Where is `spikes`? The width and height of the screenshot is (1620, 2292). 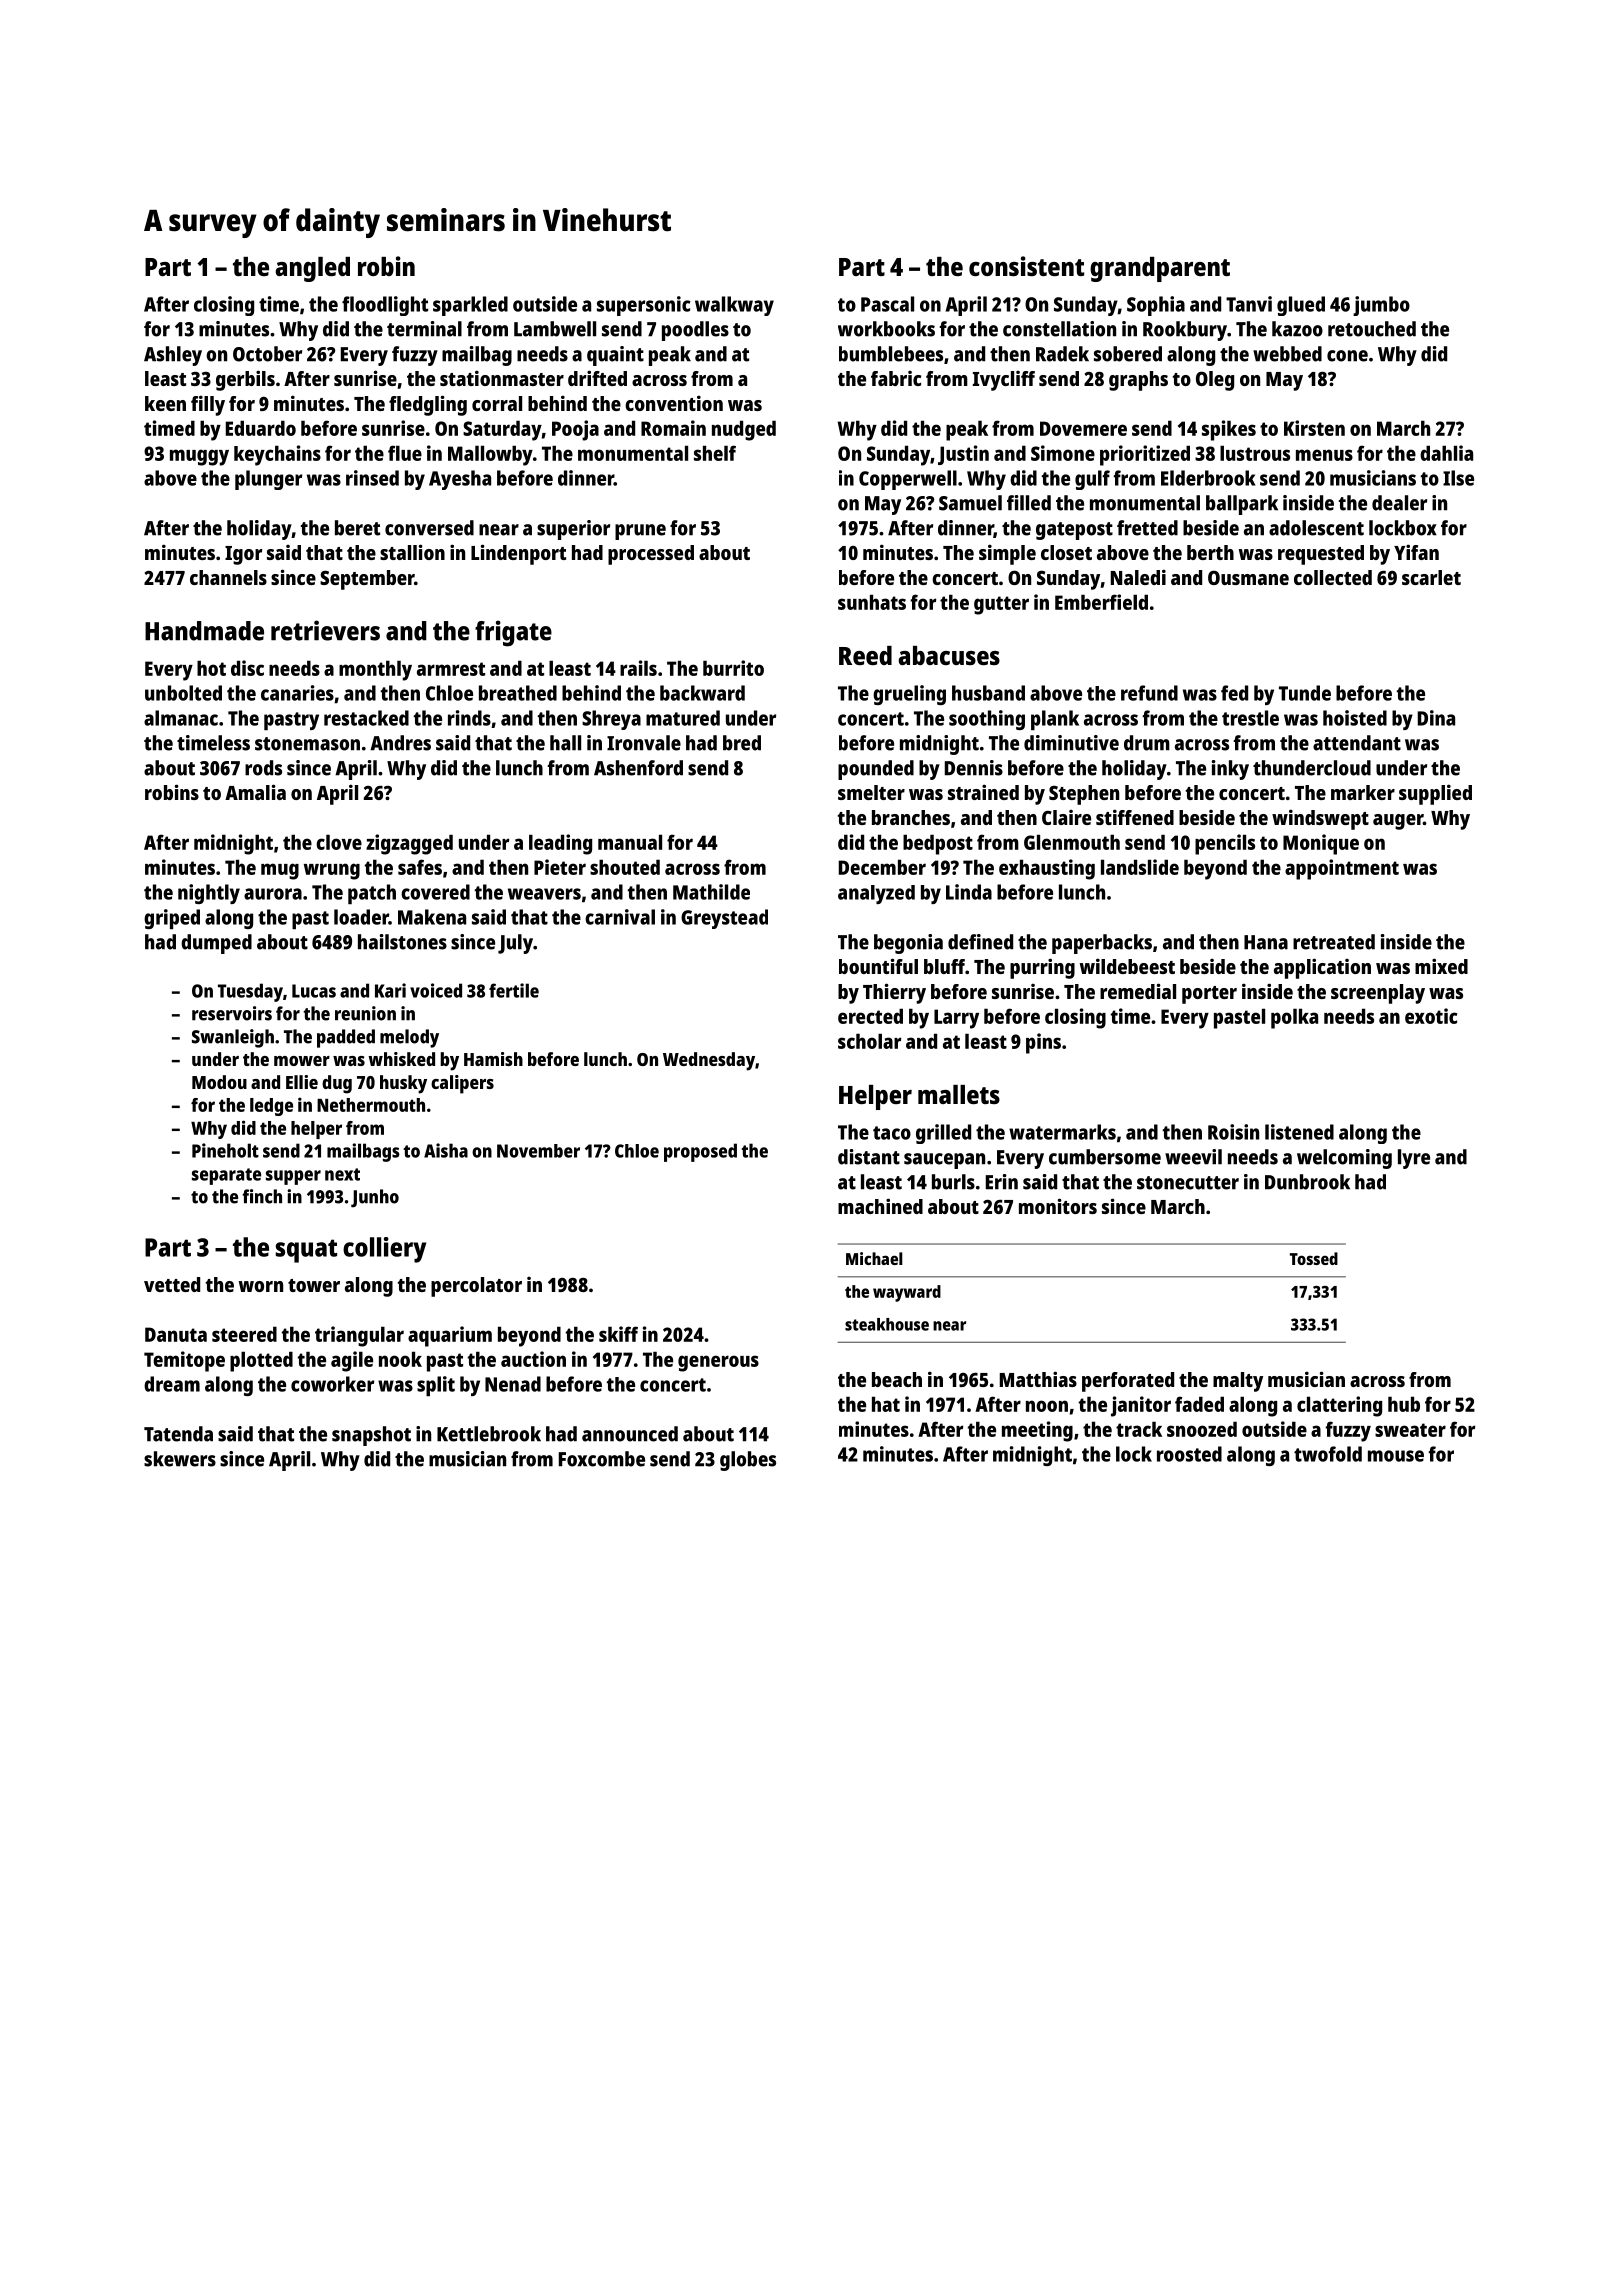
spikes is located at coordinates (1229, 430).
